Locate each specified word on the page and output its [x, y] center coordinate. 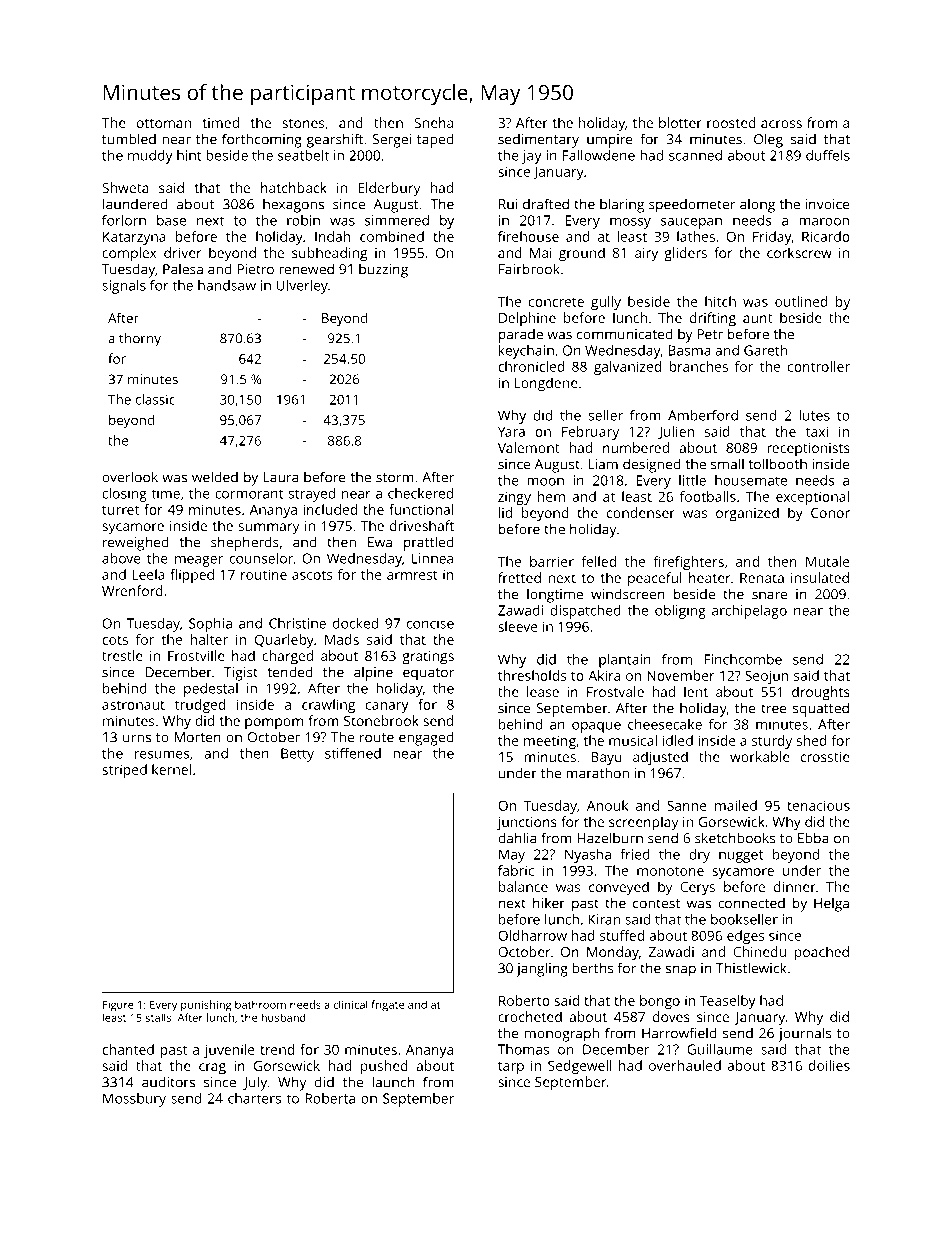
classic [155, 399]
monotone [670, 871]
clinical [351, 1004]
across [781, 124]
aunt [758, 318]
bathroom [260, 1004]
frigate [387, 1006]
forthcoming [262, 140]
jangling [542, 969]
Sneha [434, 122]
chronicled [531, 366]
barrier [552, 561]
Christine [297, 623]
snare [769, 595]
